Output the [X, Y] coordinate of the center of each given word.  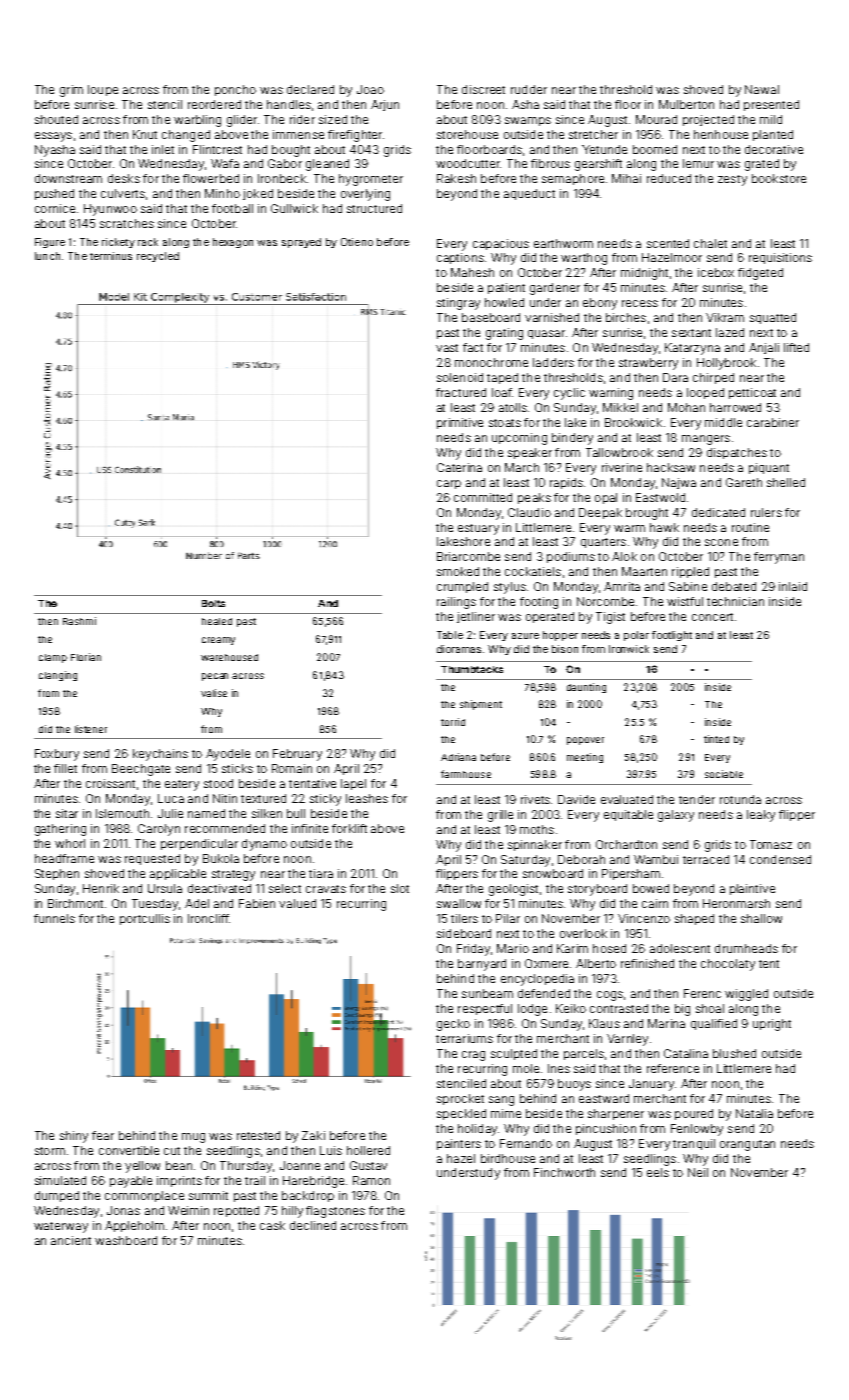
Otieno [357, 242]
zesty [732, 180]
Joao [370, 89]
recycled [158, 257]
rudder [529, 89]
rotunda [740, 799]
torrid [453, 722]
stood [218, 783]
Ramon [371, 1180]
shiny [74, 1137]
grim [71, 91]
